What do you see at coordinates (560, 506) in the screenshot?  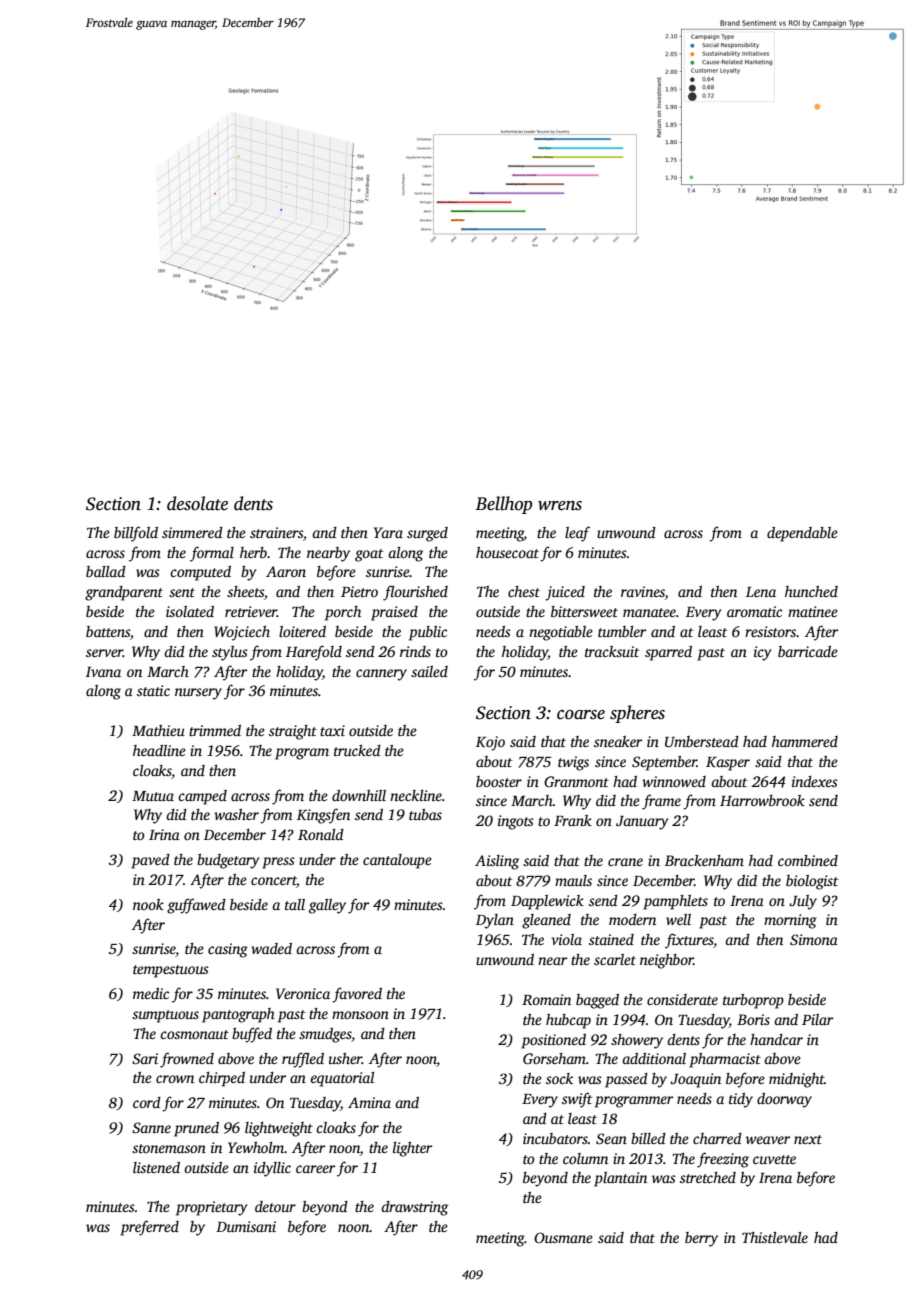 I see `wrens` at bounding box center [560, 506].
